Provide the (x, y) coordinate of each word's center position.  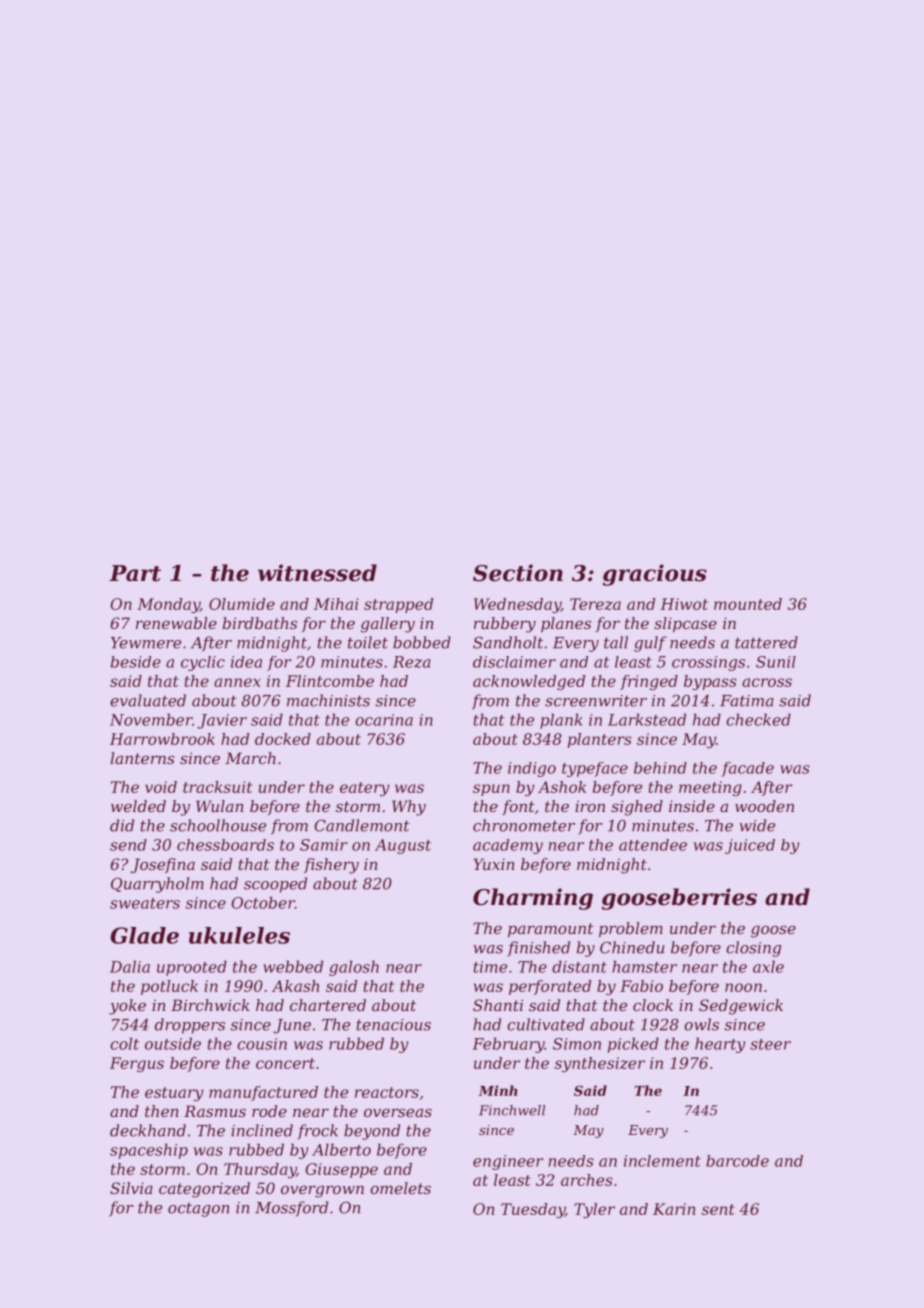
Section (518, 573)
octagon (198, 1209)
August (403, 846)
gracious (655, 575)
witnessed (317, 573)
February (509, 1045)
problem (631, 929)
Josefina (163, 865)
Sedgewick (741, 1007)
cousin (262, 1044)
